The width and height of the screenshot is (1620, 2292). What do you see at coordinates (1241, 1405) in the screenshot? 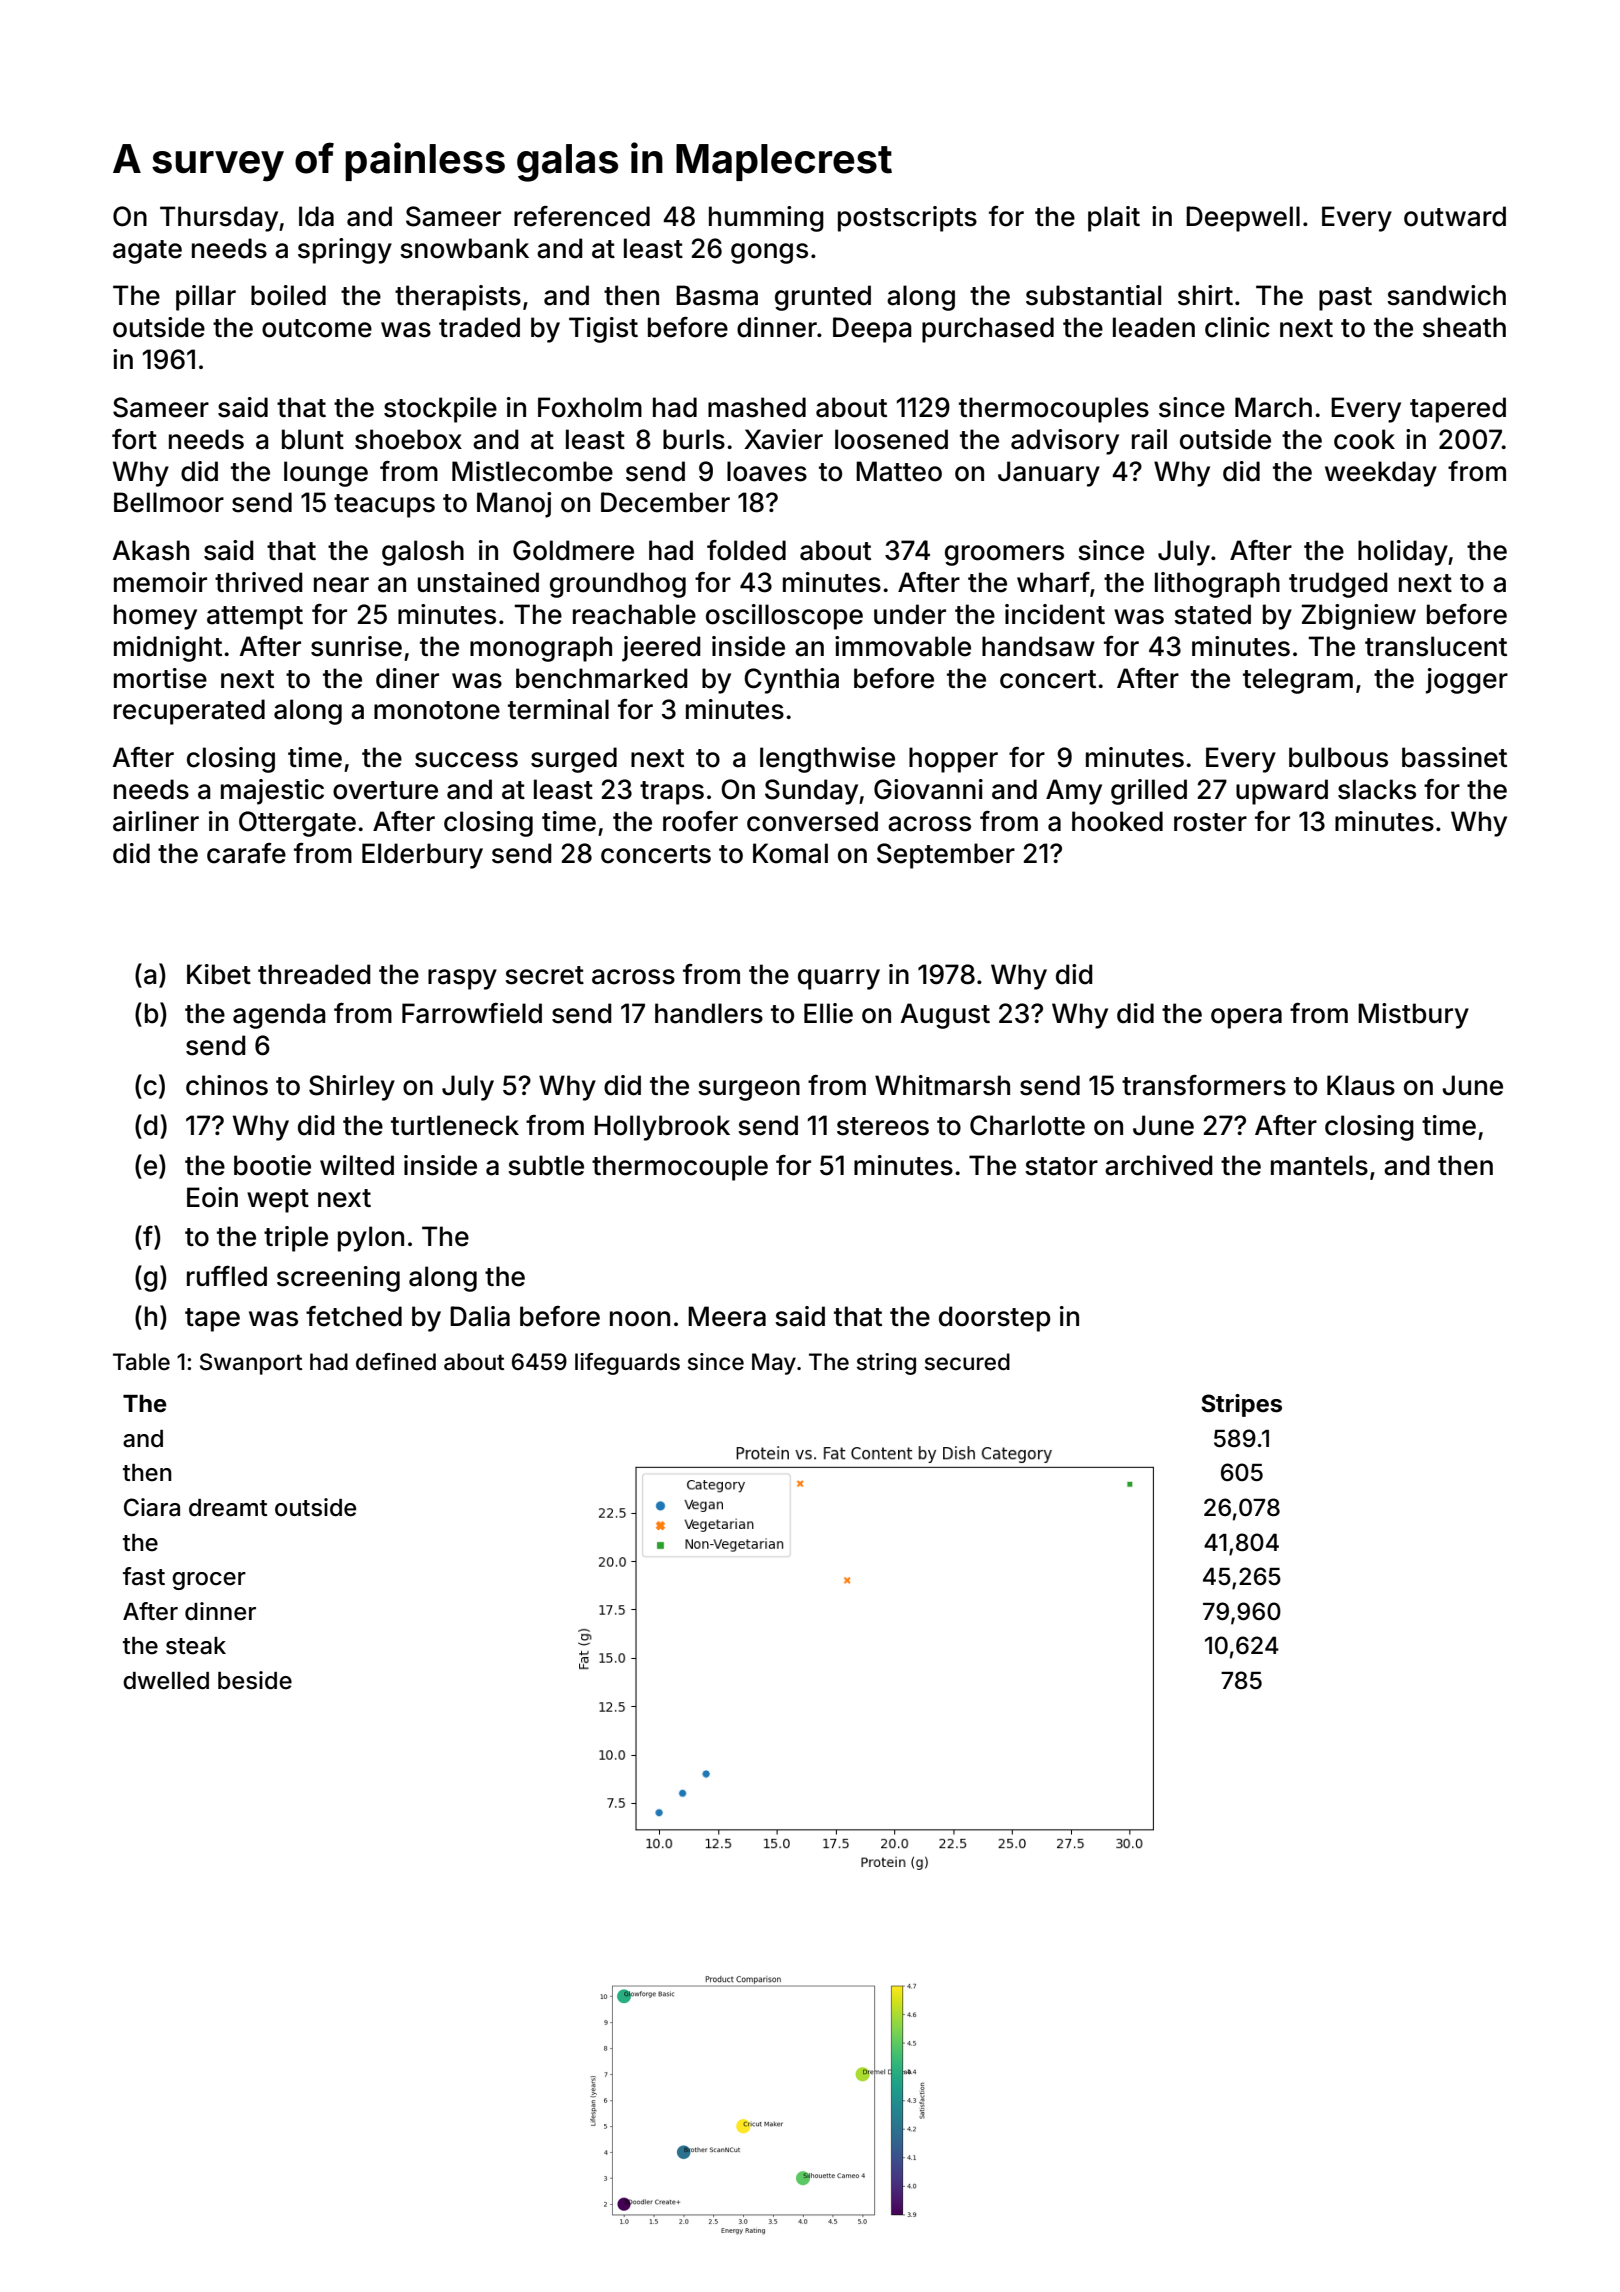
I see `Stripes` at bounding box center [1241, 1405].
